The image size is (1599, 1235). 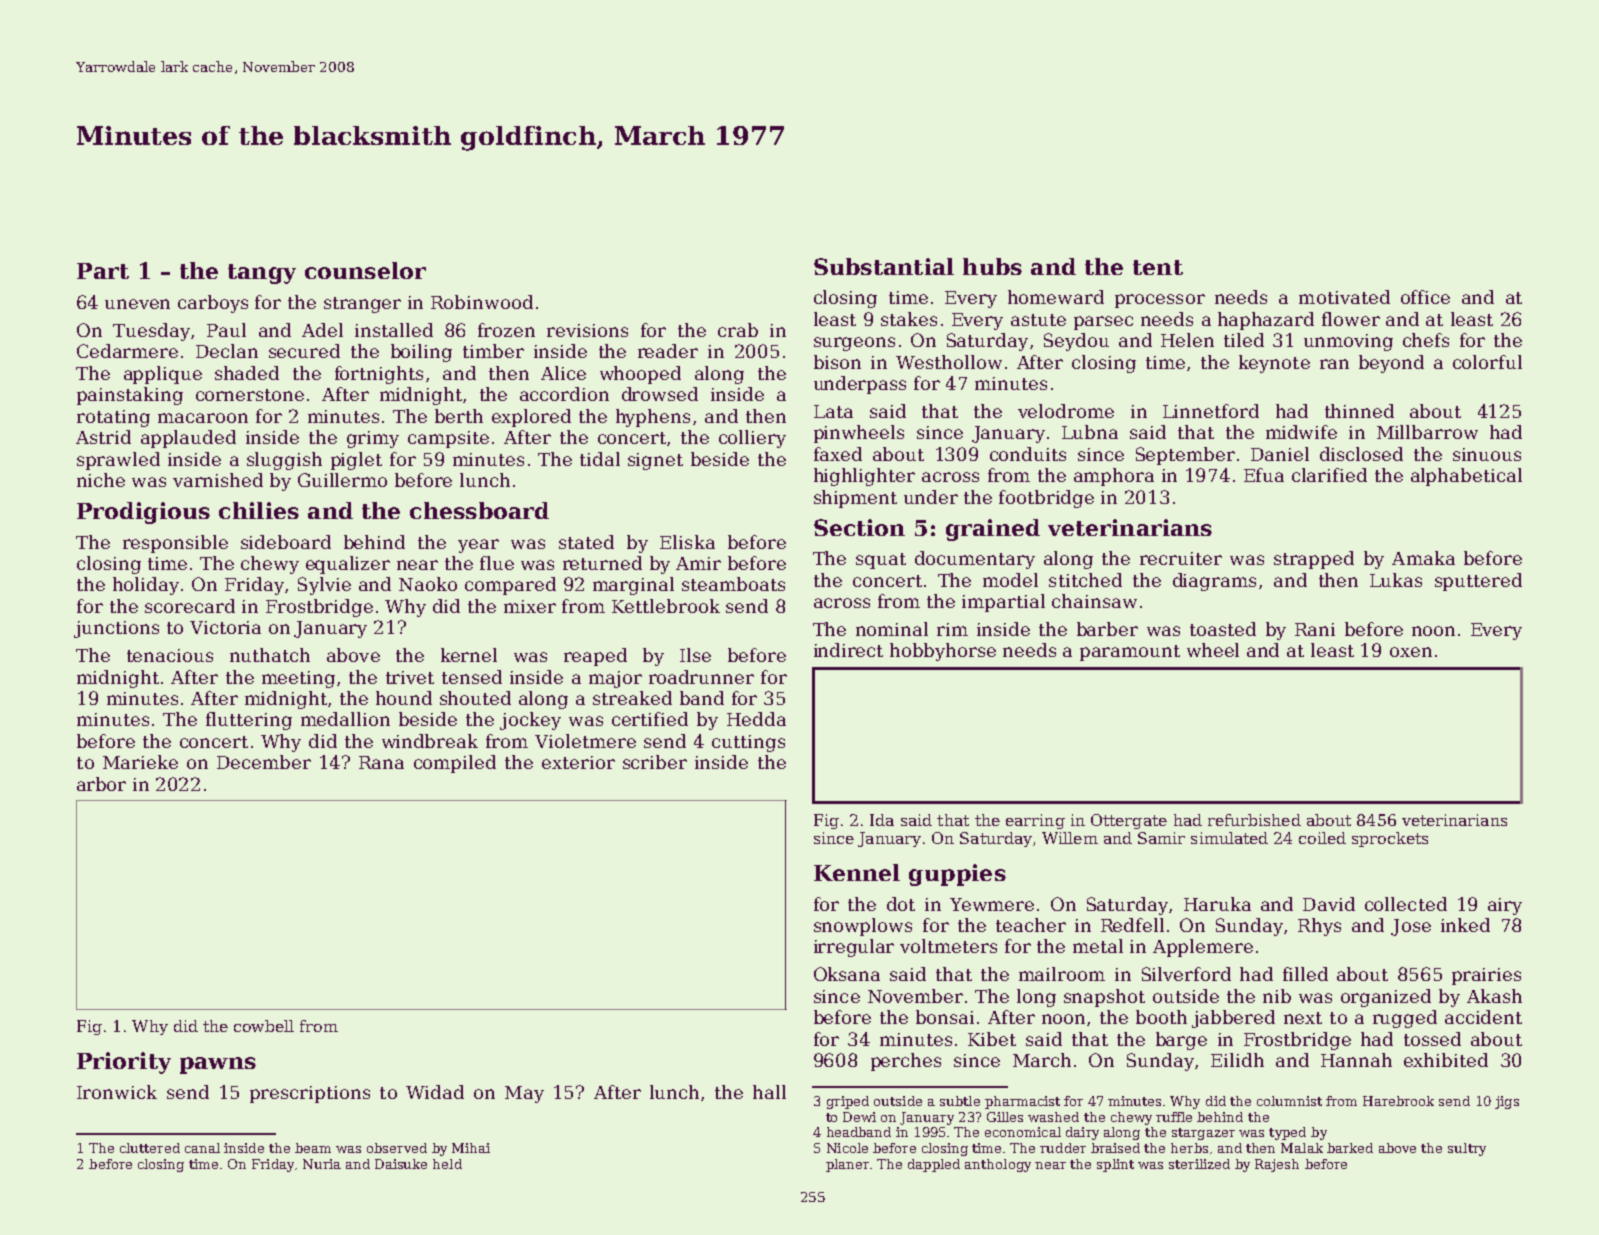 I want to click on tangy, so click(x=262, y=274).
